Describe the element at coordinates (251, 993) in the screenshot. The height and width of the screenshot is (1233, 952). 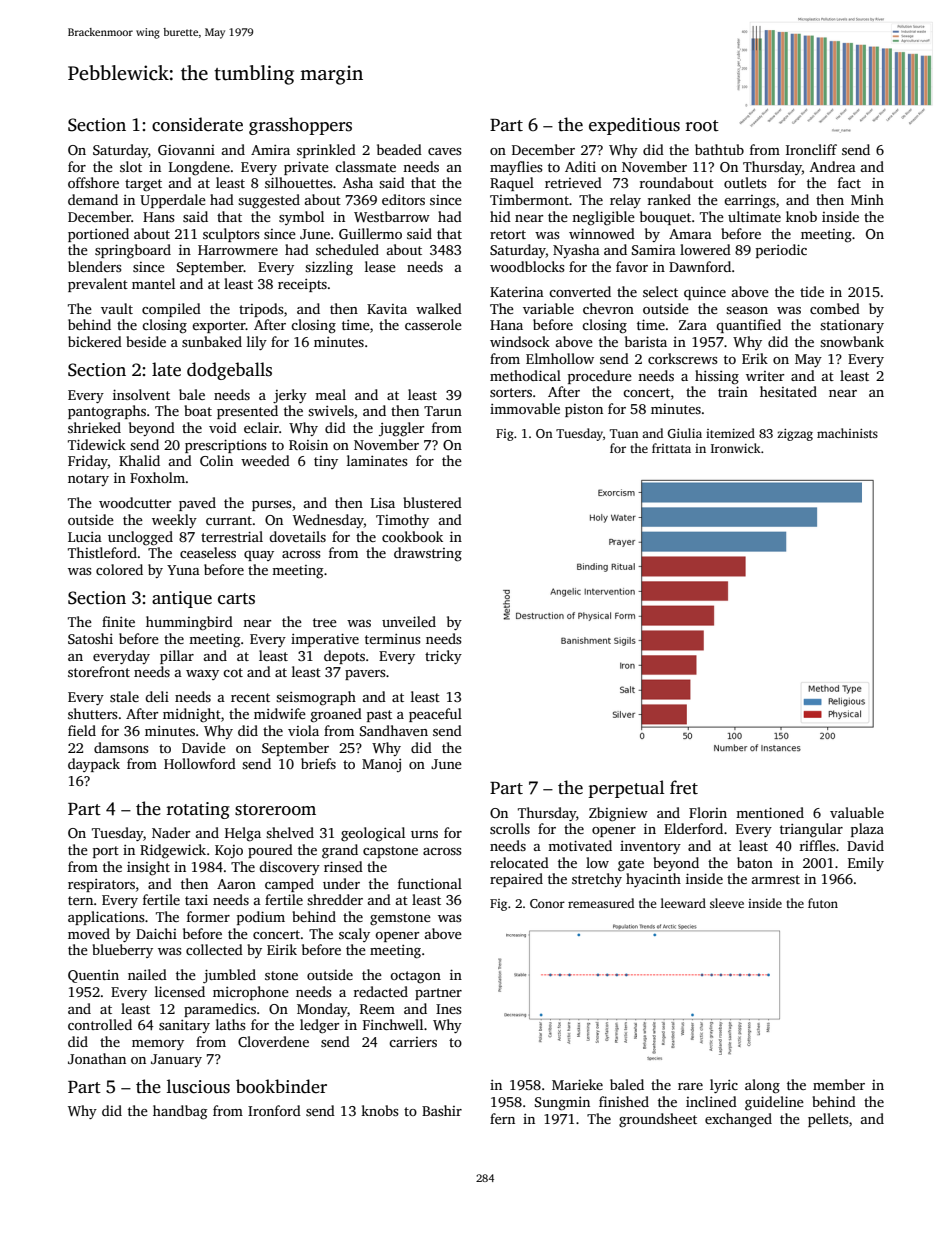
I see `microphone` at that location.
